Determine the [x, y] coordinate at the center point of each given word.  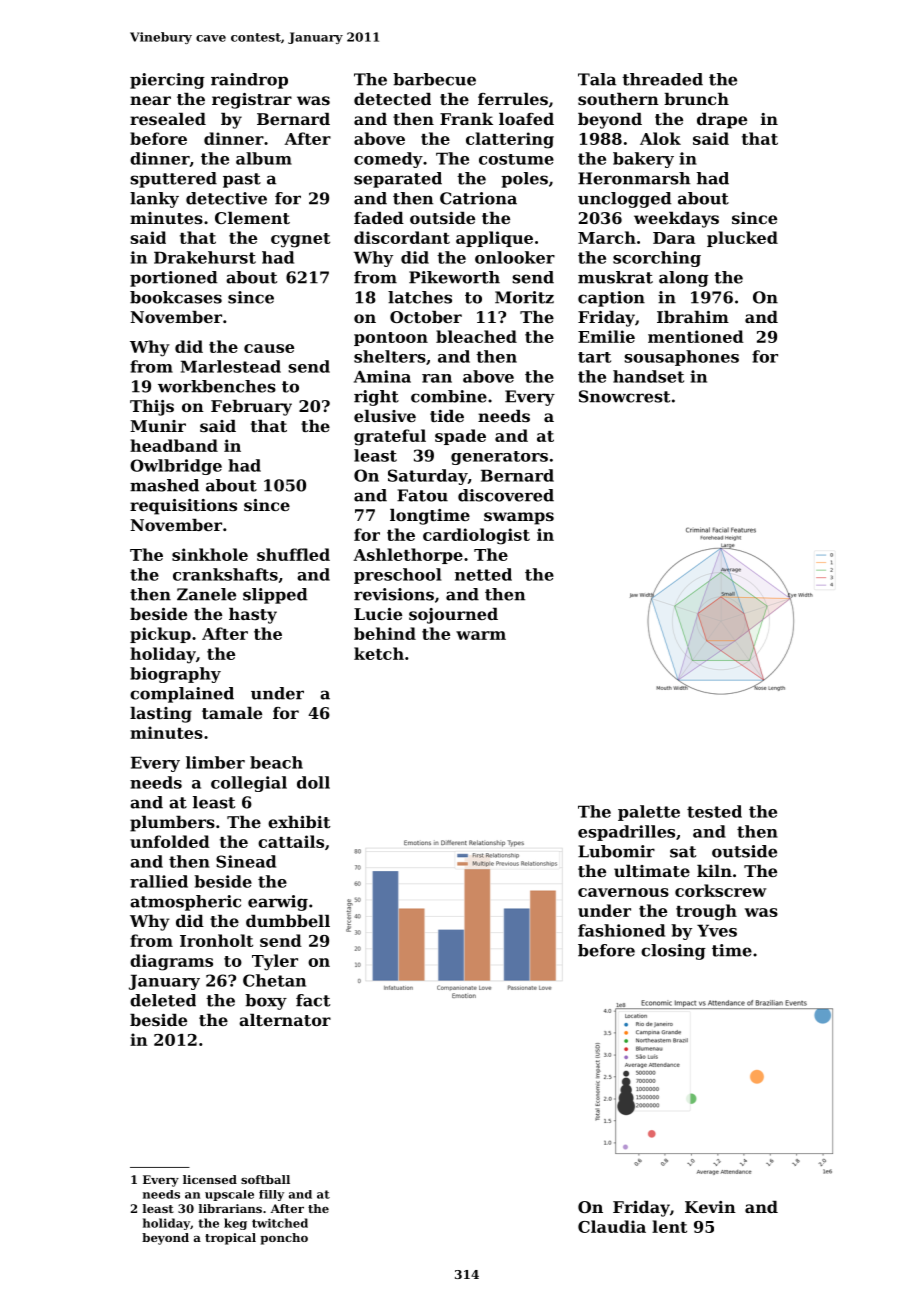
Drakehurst [205, 257]
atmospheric [185, 903]
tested [714, 811]
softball [265, 1179]
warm [481, 635]
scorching [657, 259]
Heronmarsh [634, 178]
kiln [714, 871]
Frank [466, 119]
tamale [232, 713]
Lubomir [616, 851]
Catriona [478, 198]
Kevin [710, 1207]
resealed [168, 119]
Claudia [612, 1226]
